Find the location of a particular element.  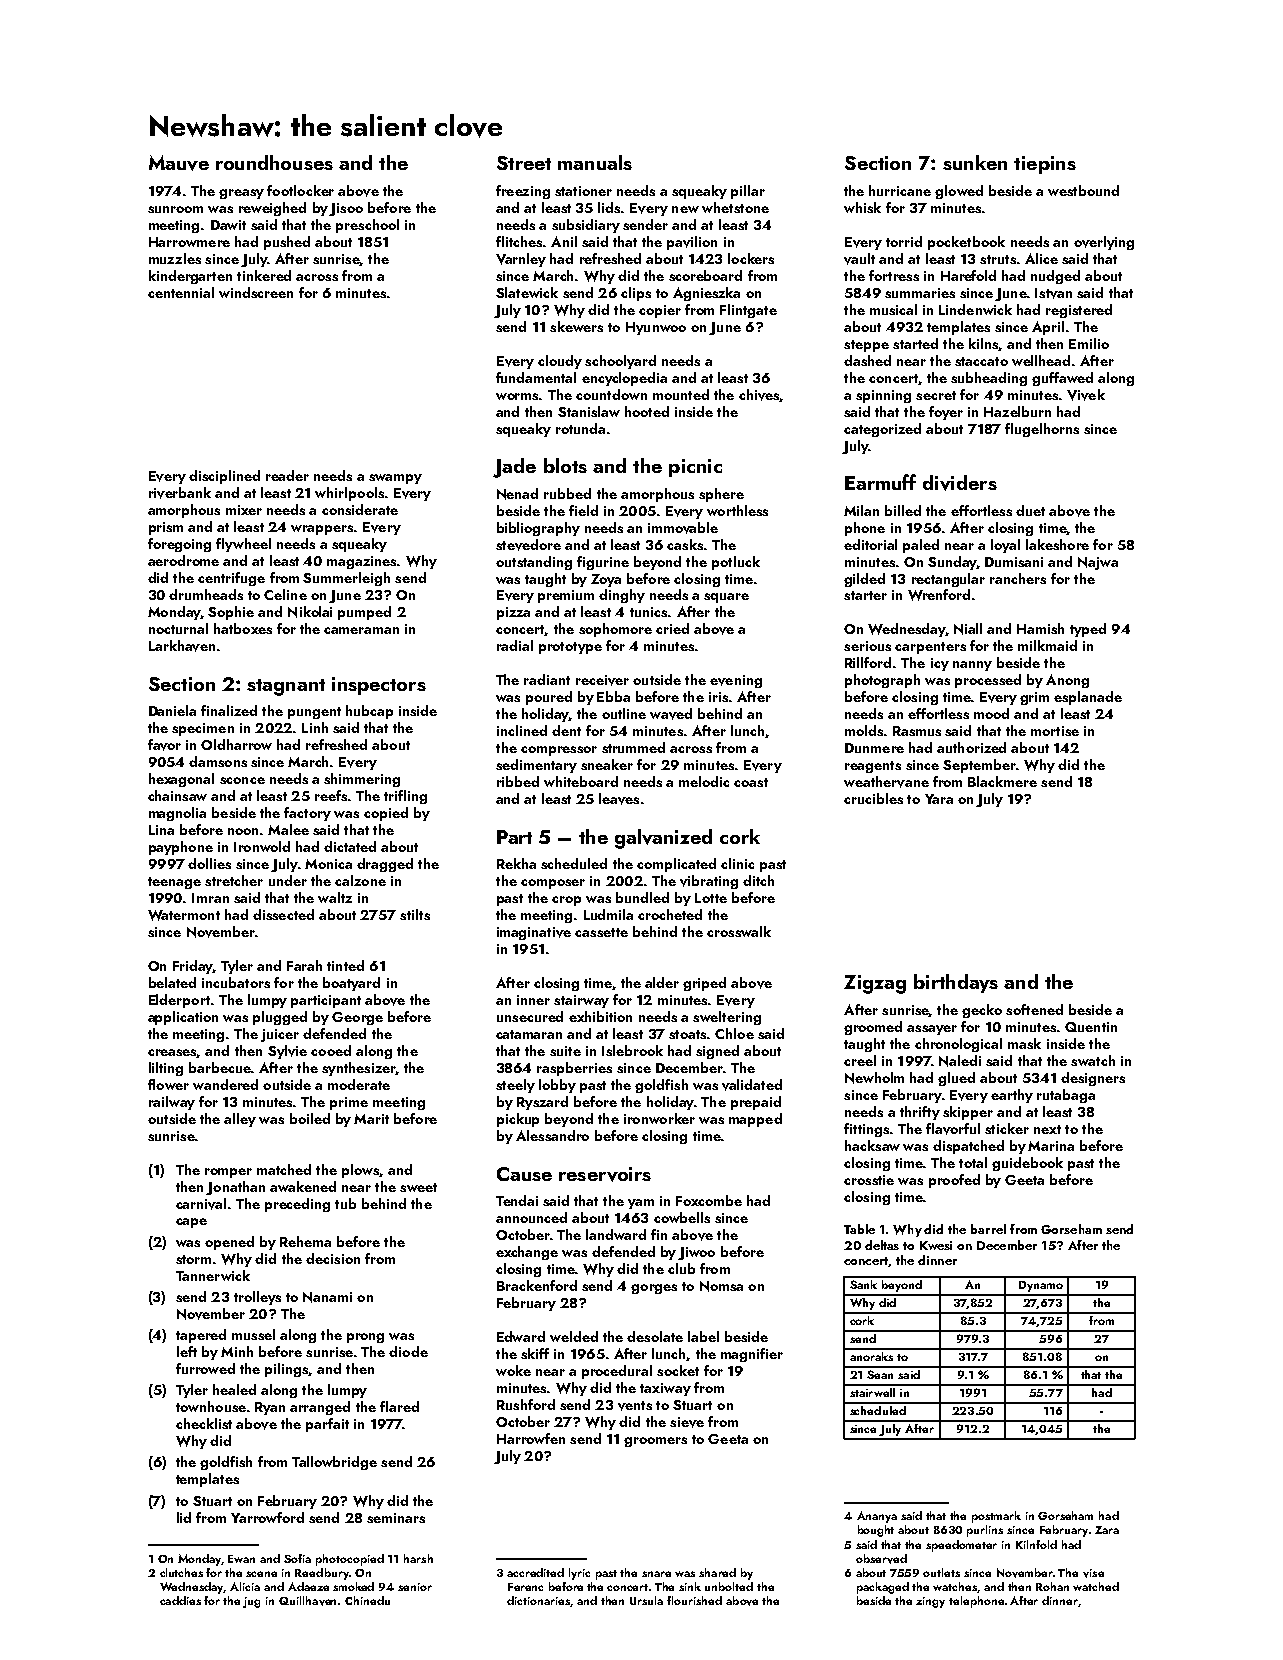

Hyunwoo is located at coordinates (656, 328).
